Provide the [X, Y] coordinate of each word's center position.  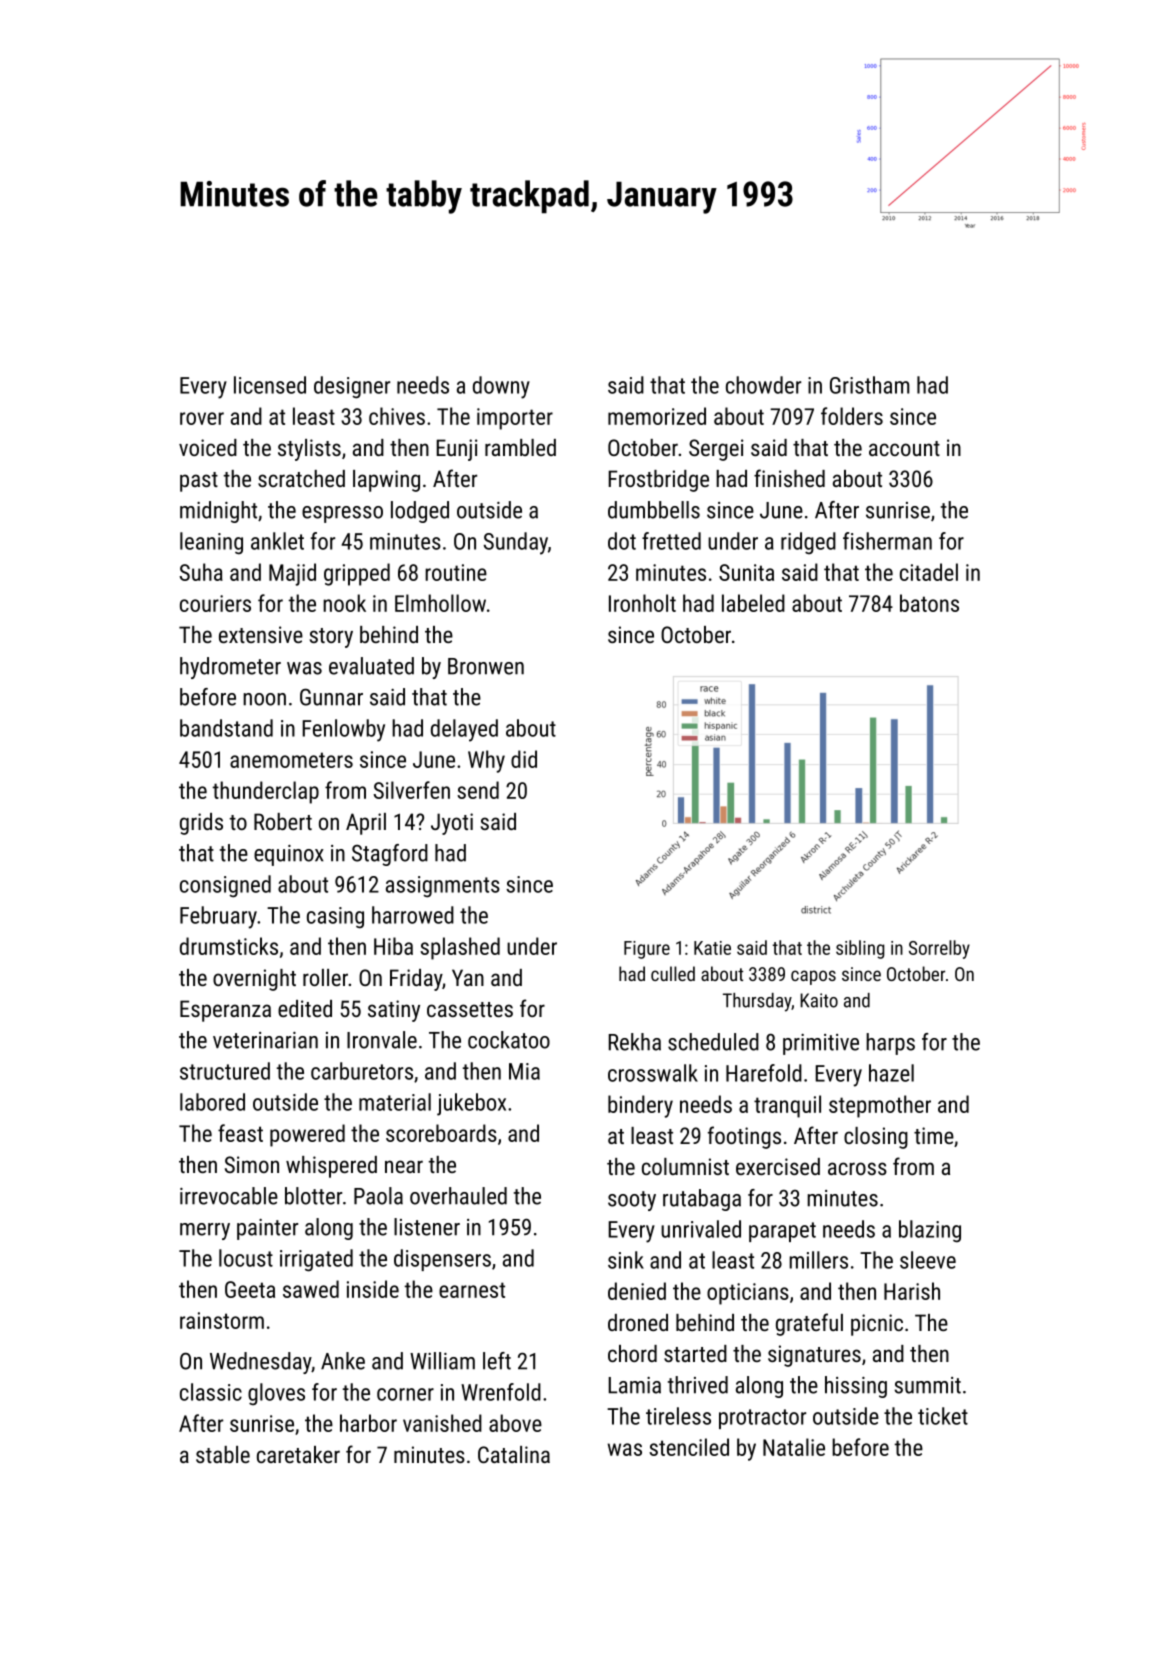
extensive [261, 634]
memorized [657, 416]
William [442, 1361]
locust [246, 1258]
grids [201, 824]
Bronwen [486, 666]
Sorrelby [939, 949]
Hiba [393, 946]
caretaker [298, 1454]
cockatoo [509, 1040]
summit [927, 1385]
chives [397, 416]
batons [929, 603]
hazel [891, 1073]
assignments [443, 887]
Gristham [870, 385]
